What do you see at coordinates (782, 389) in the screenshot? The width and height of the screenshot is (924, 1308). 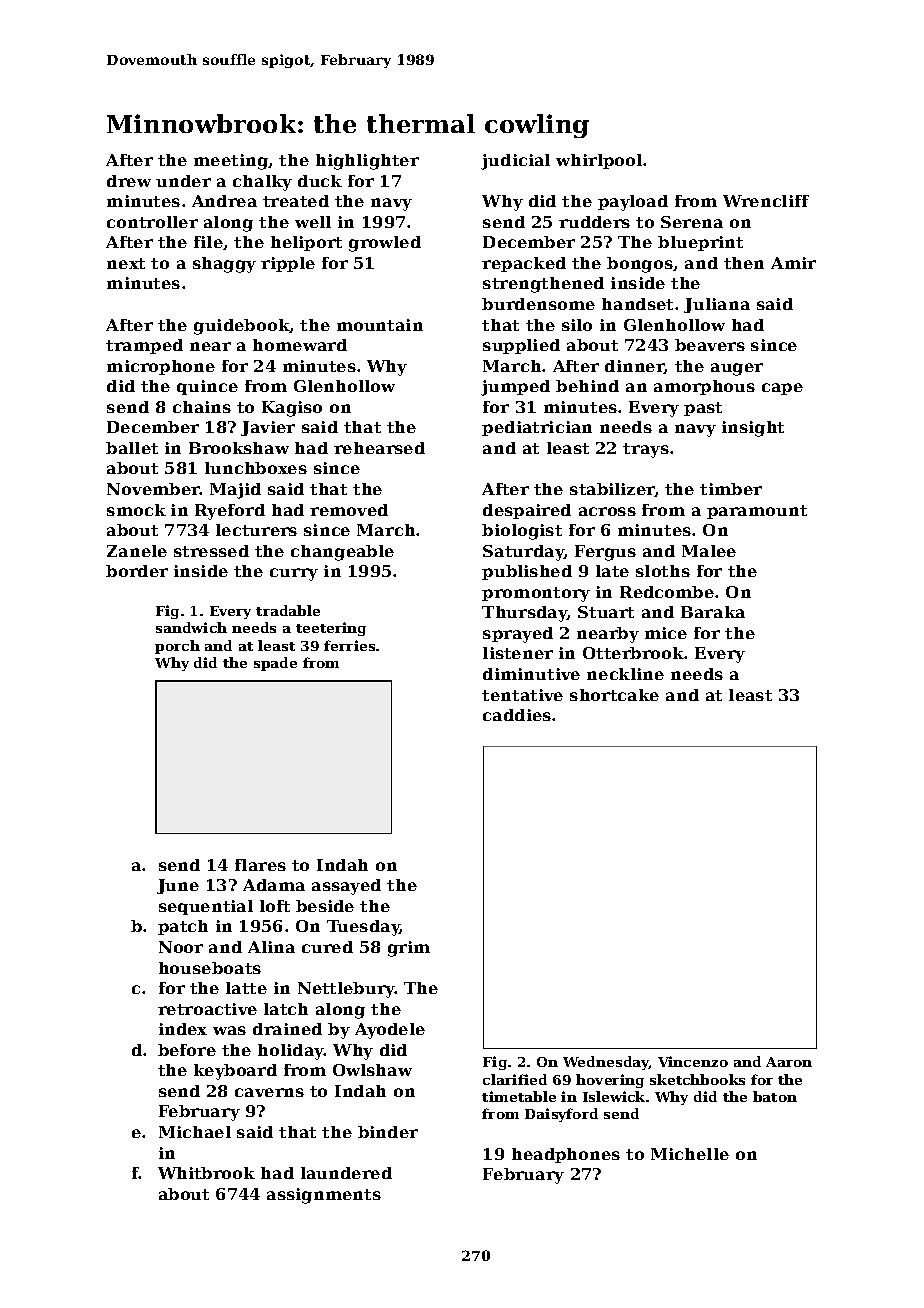 I see `cape` at bounding box center [782, 389].
